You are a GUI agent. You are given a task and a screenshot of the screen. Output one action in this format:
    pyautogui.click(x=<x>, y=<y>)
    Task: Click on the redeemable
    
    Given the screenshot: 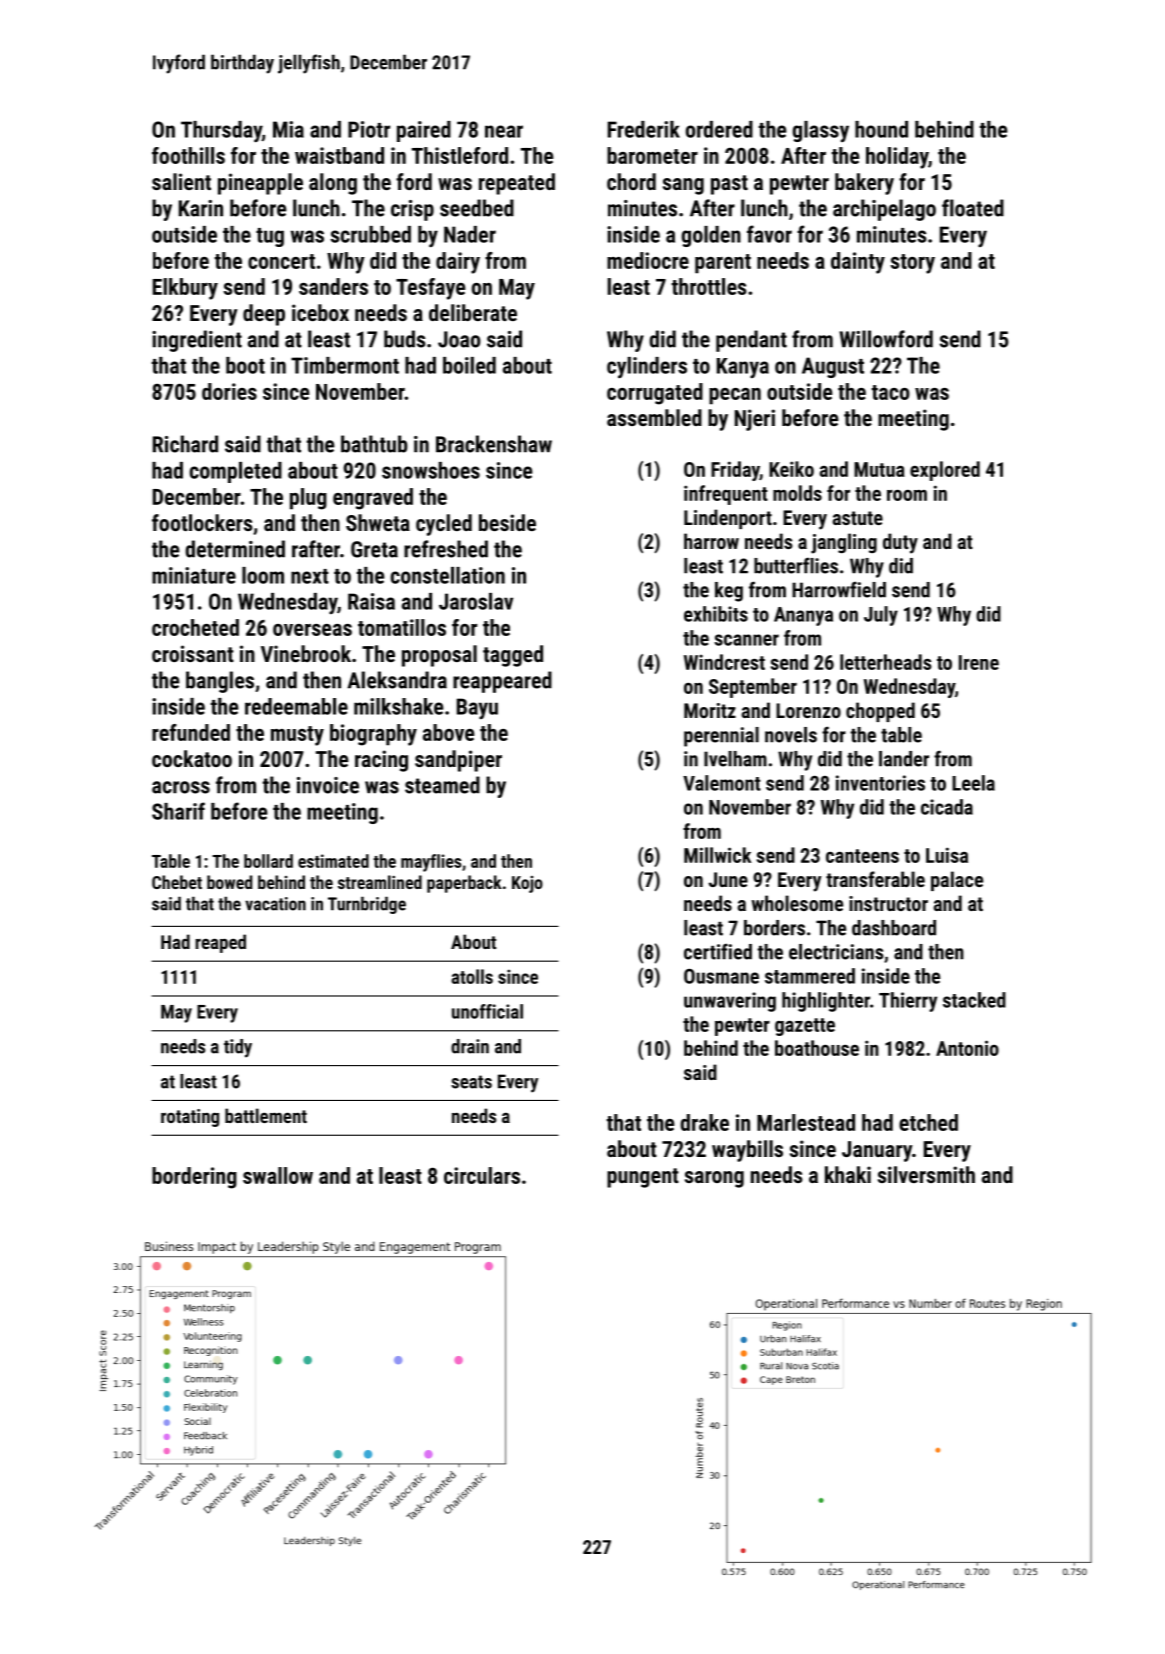 What is the action you would take?
    pyautogui.click(x=296, y=706)
